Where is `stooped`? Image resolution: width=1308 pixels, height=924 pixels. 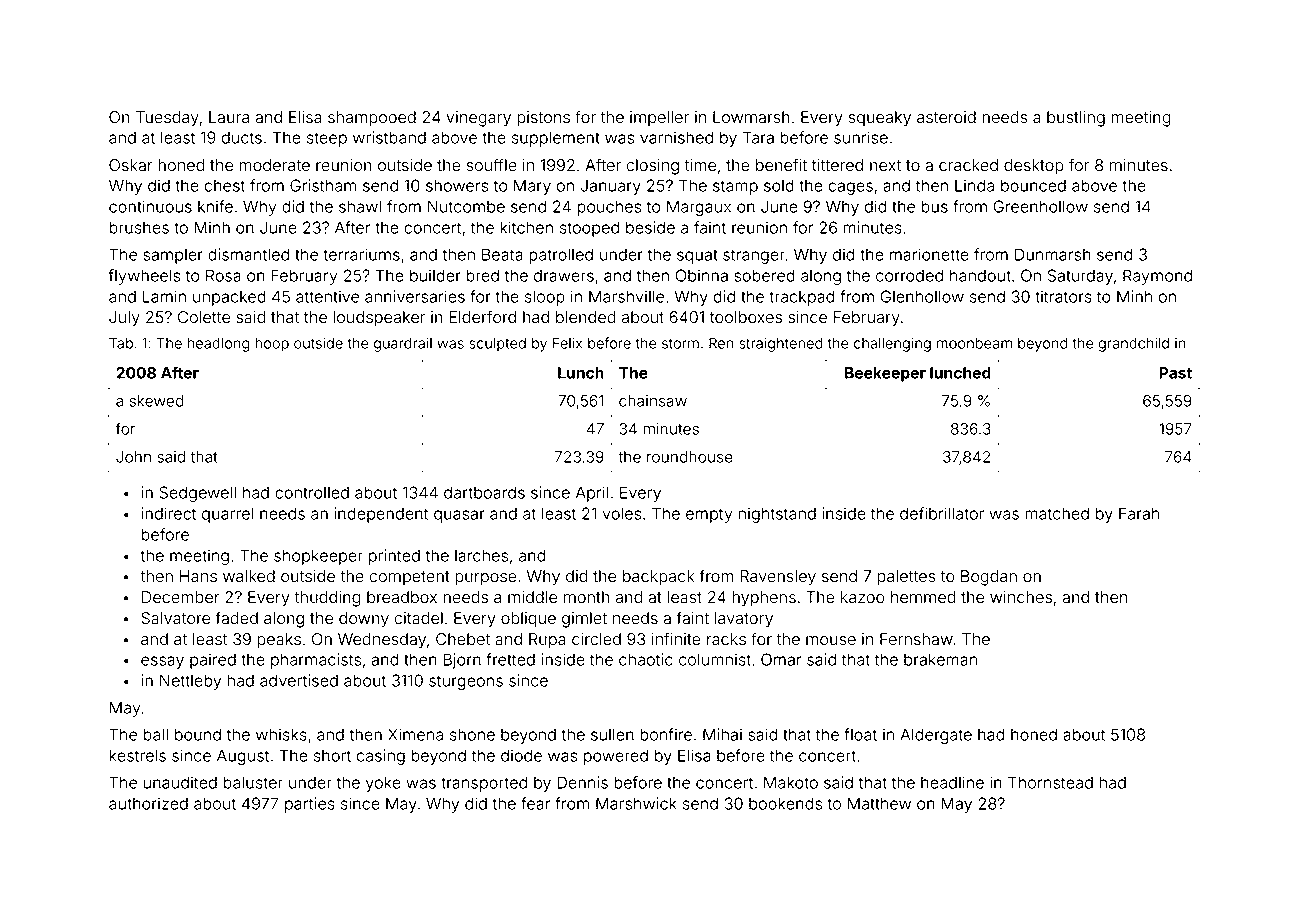
stooped is located at coordinates (589, 229).
